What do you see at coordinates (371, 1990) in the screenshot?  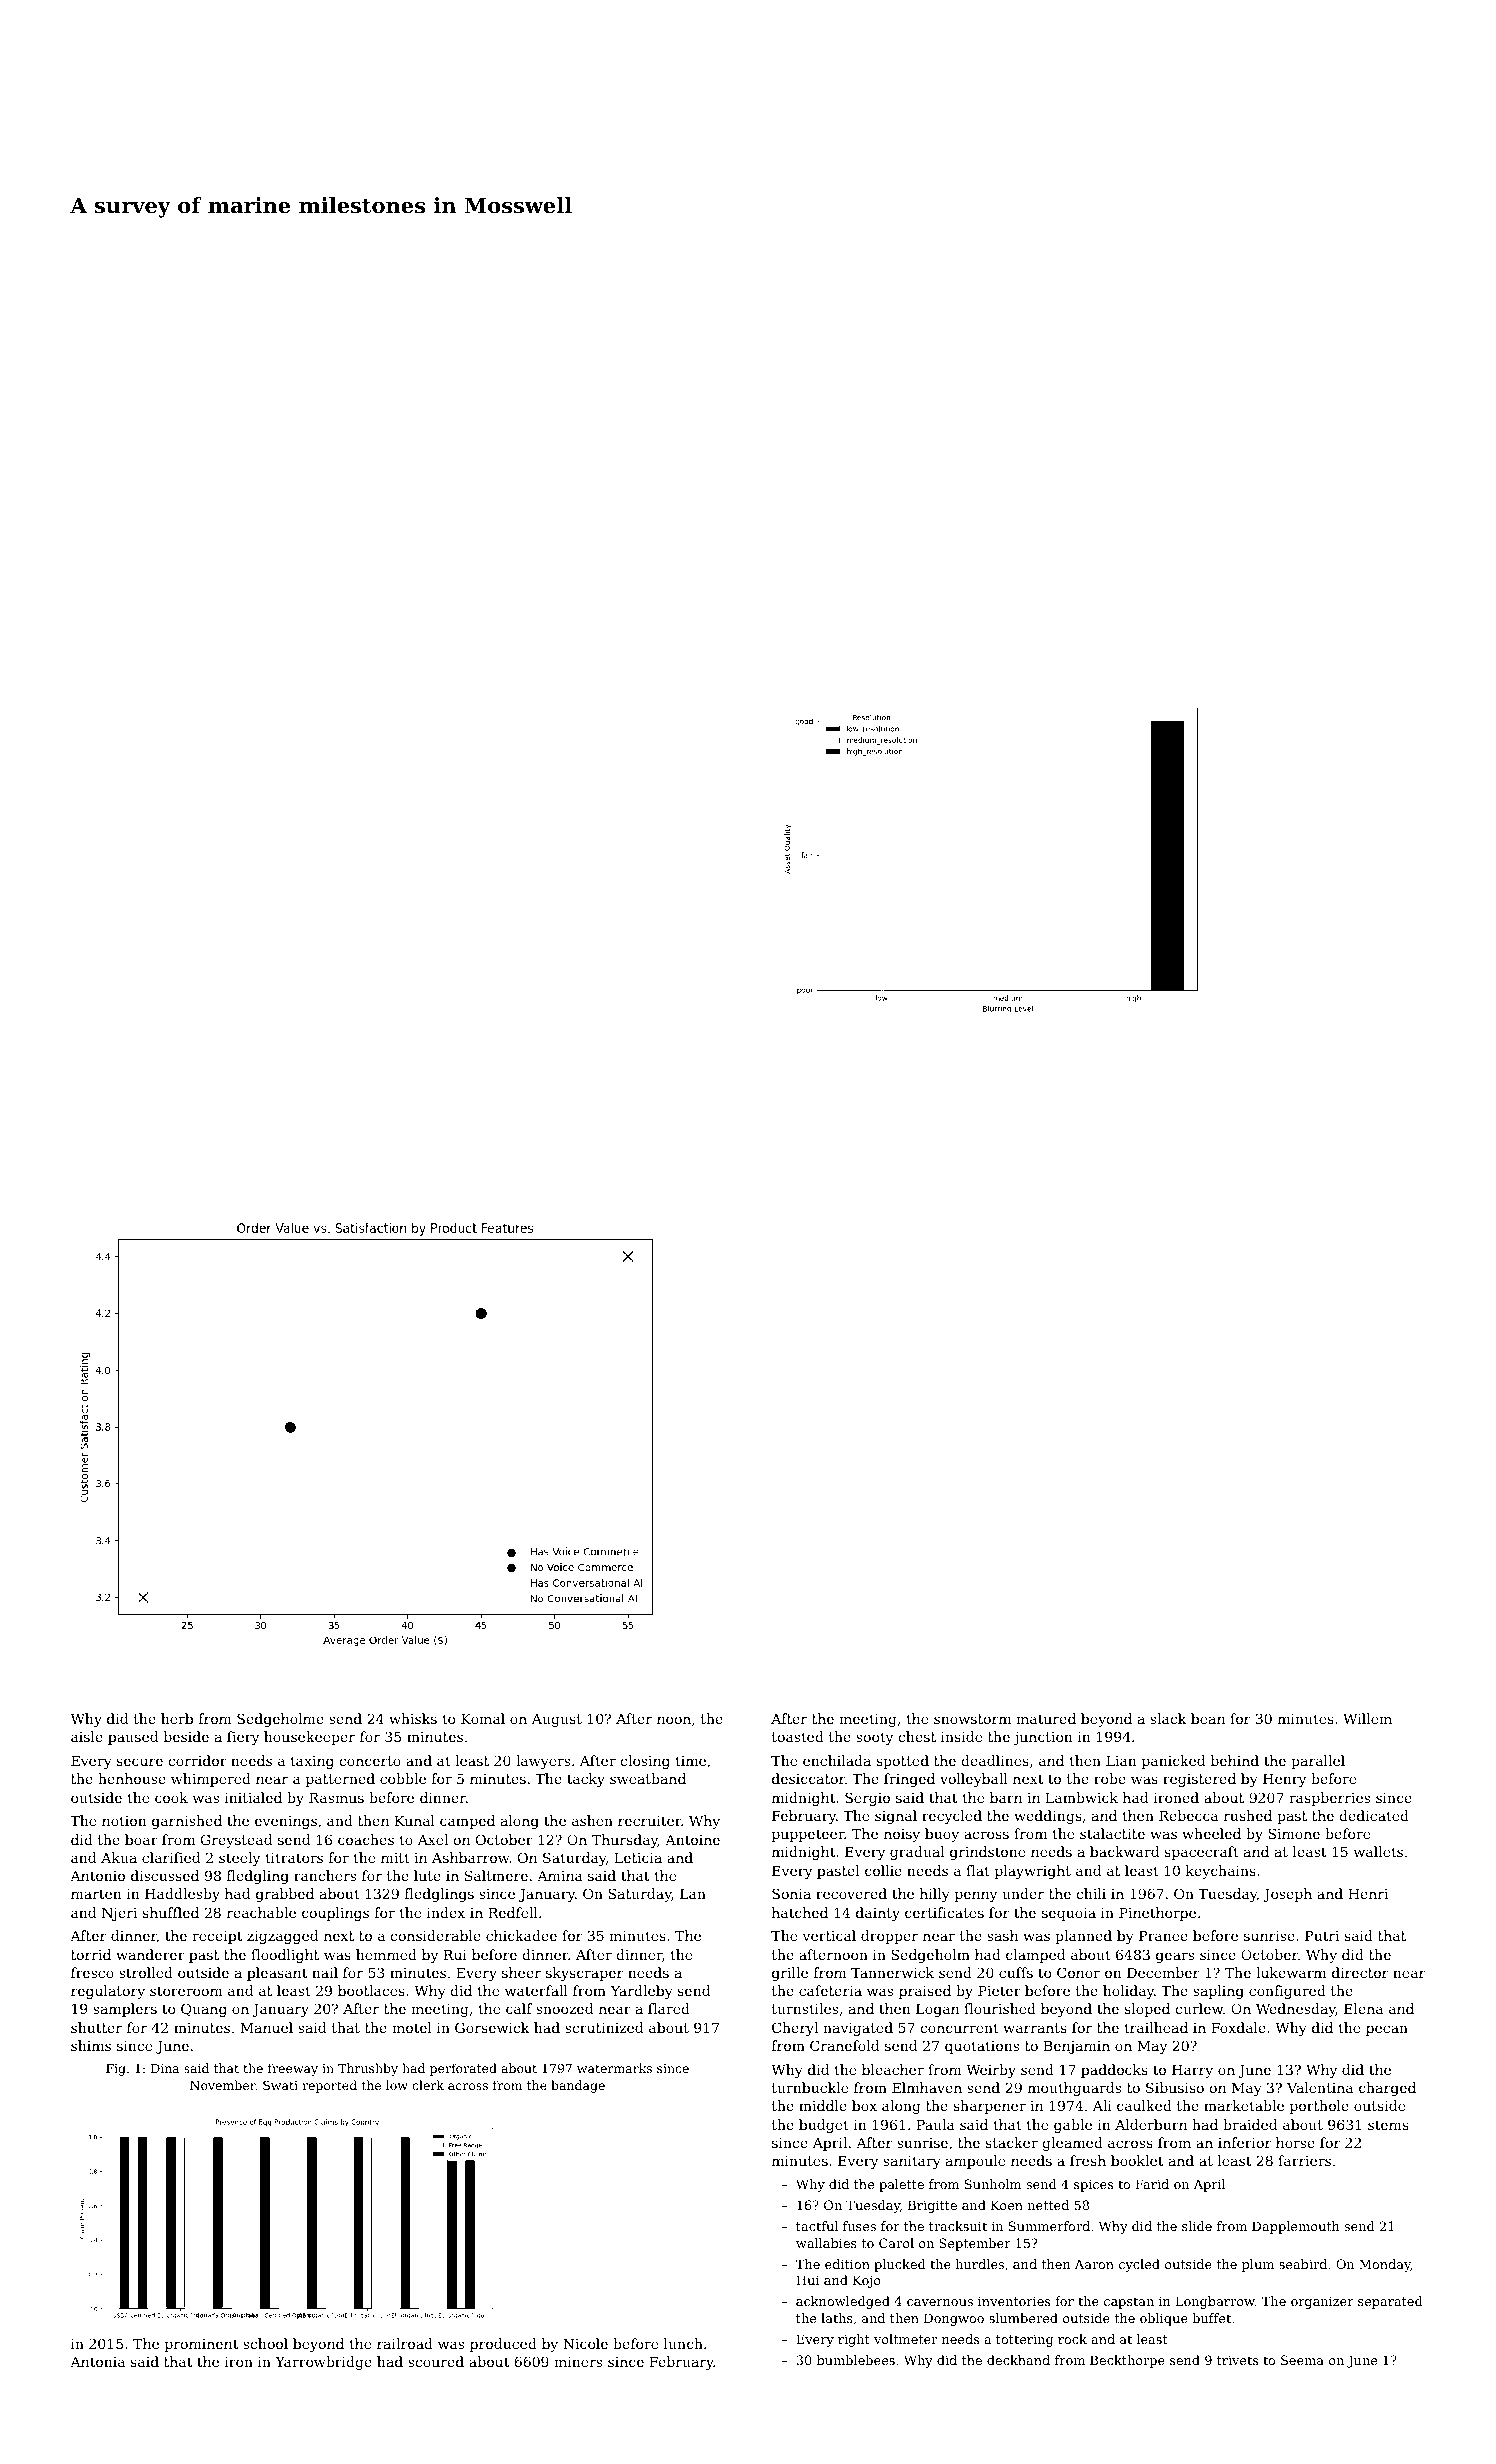 I see `bootlaces` at bounding box center [371, 1990].
